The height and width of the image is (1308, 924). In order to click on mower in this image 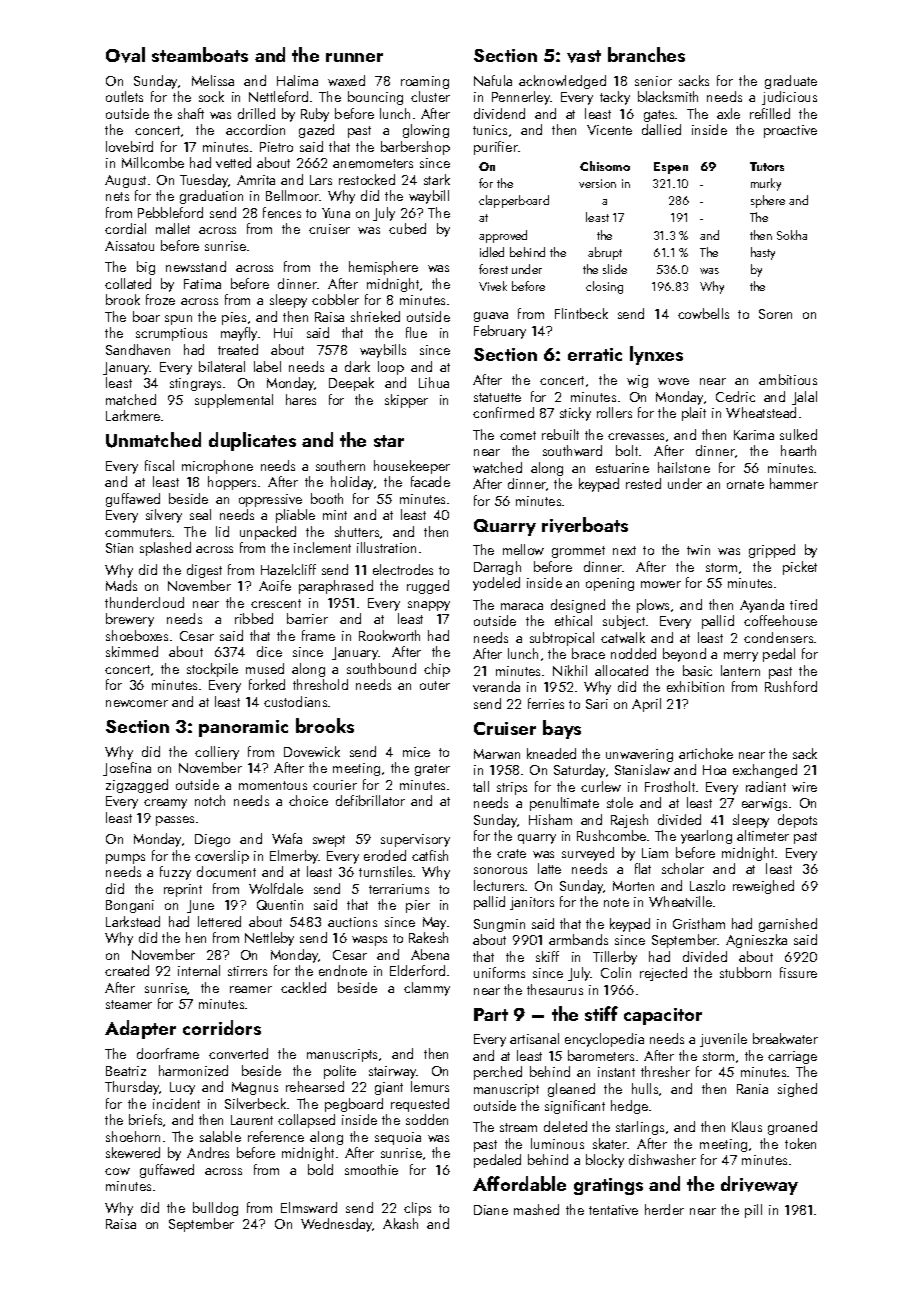, I will do `click(661, 584)`.
